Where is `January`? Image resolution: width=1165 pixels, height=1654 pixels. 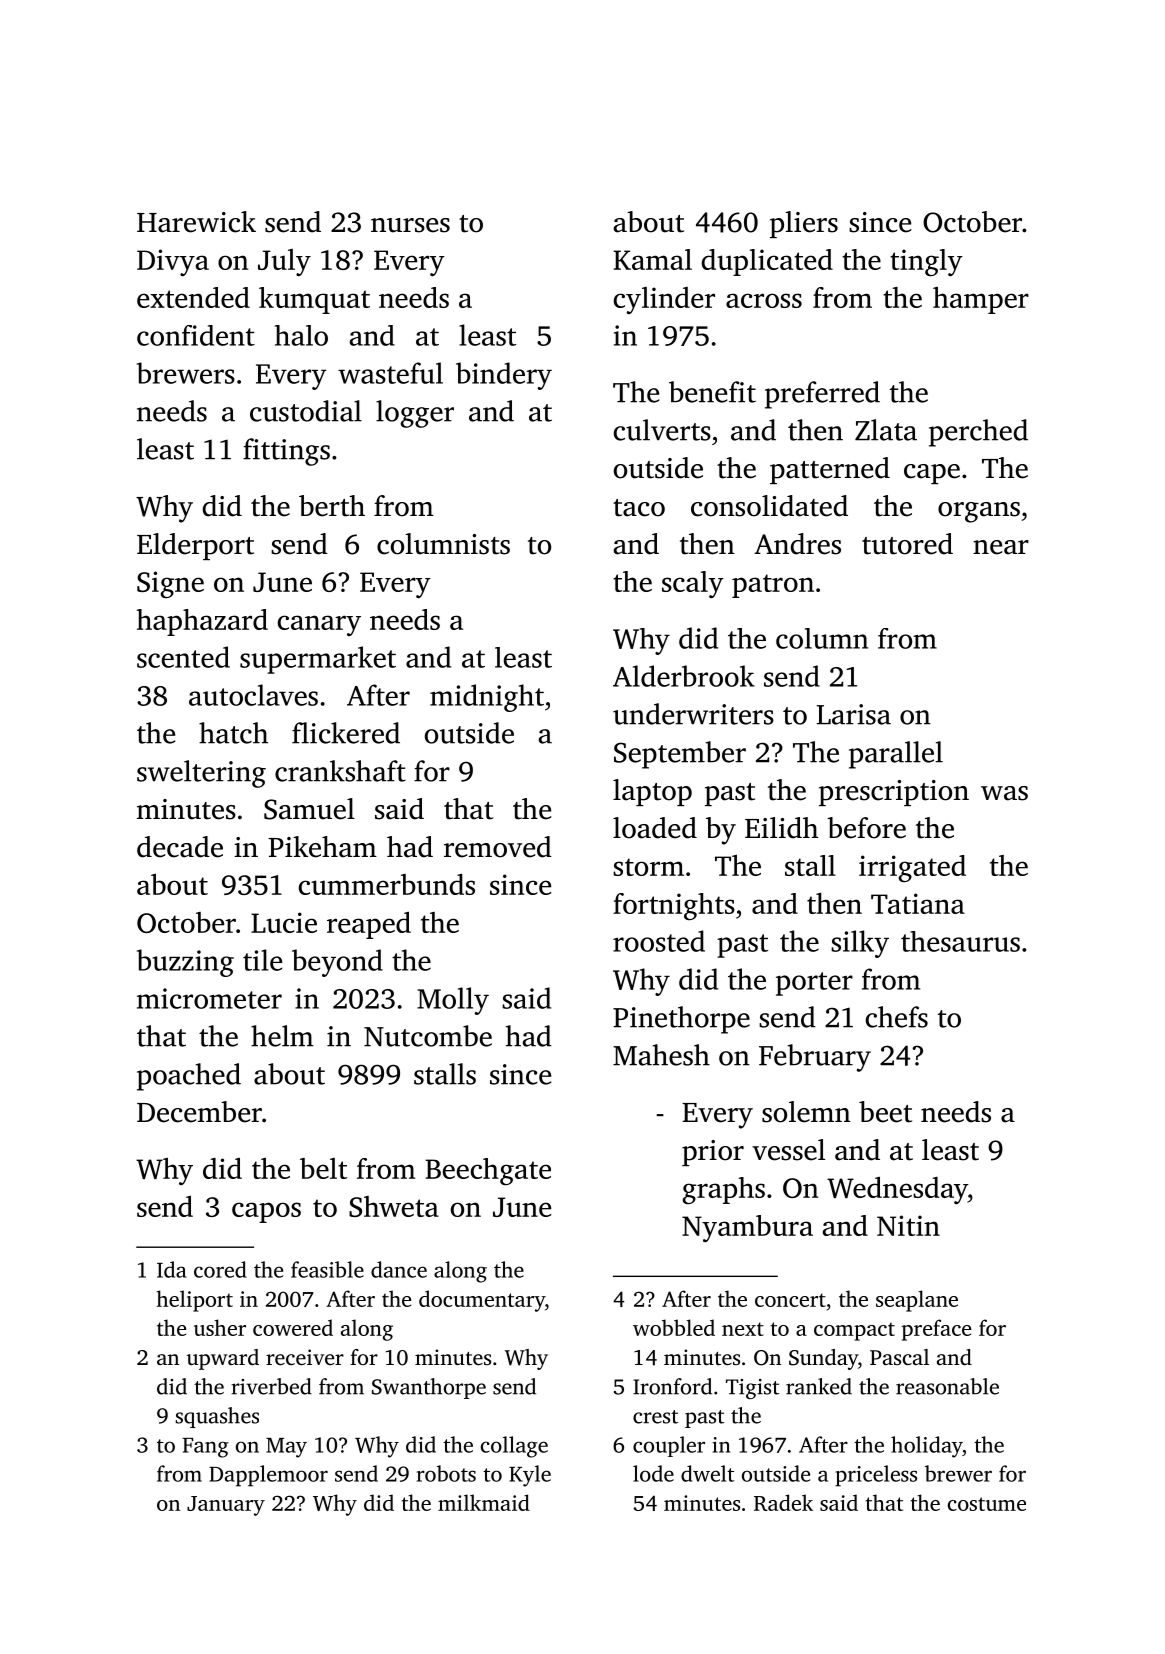 January is located at coordinates (226, 1506).
